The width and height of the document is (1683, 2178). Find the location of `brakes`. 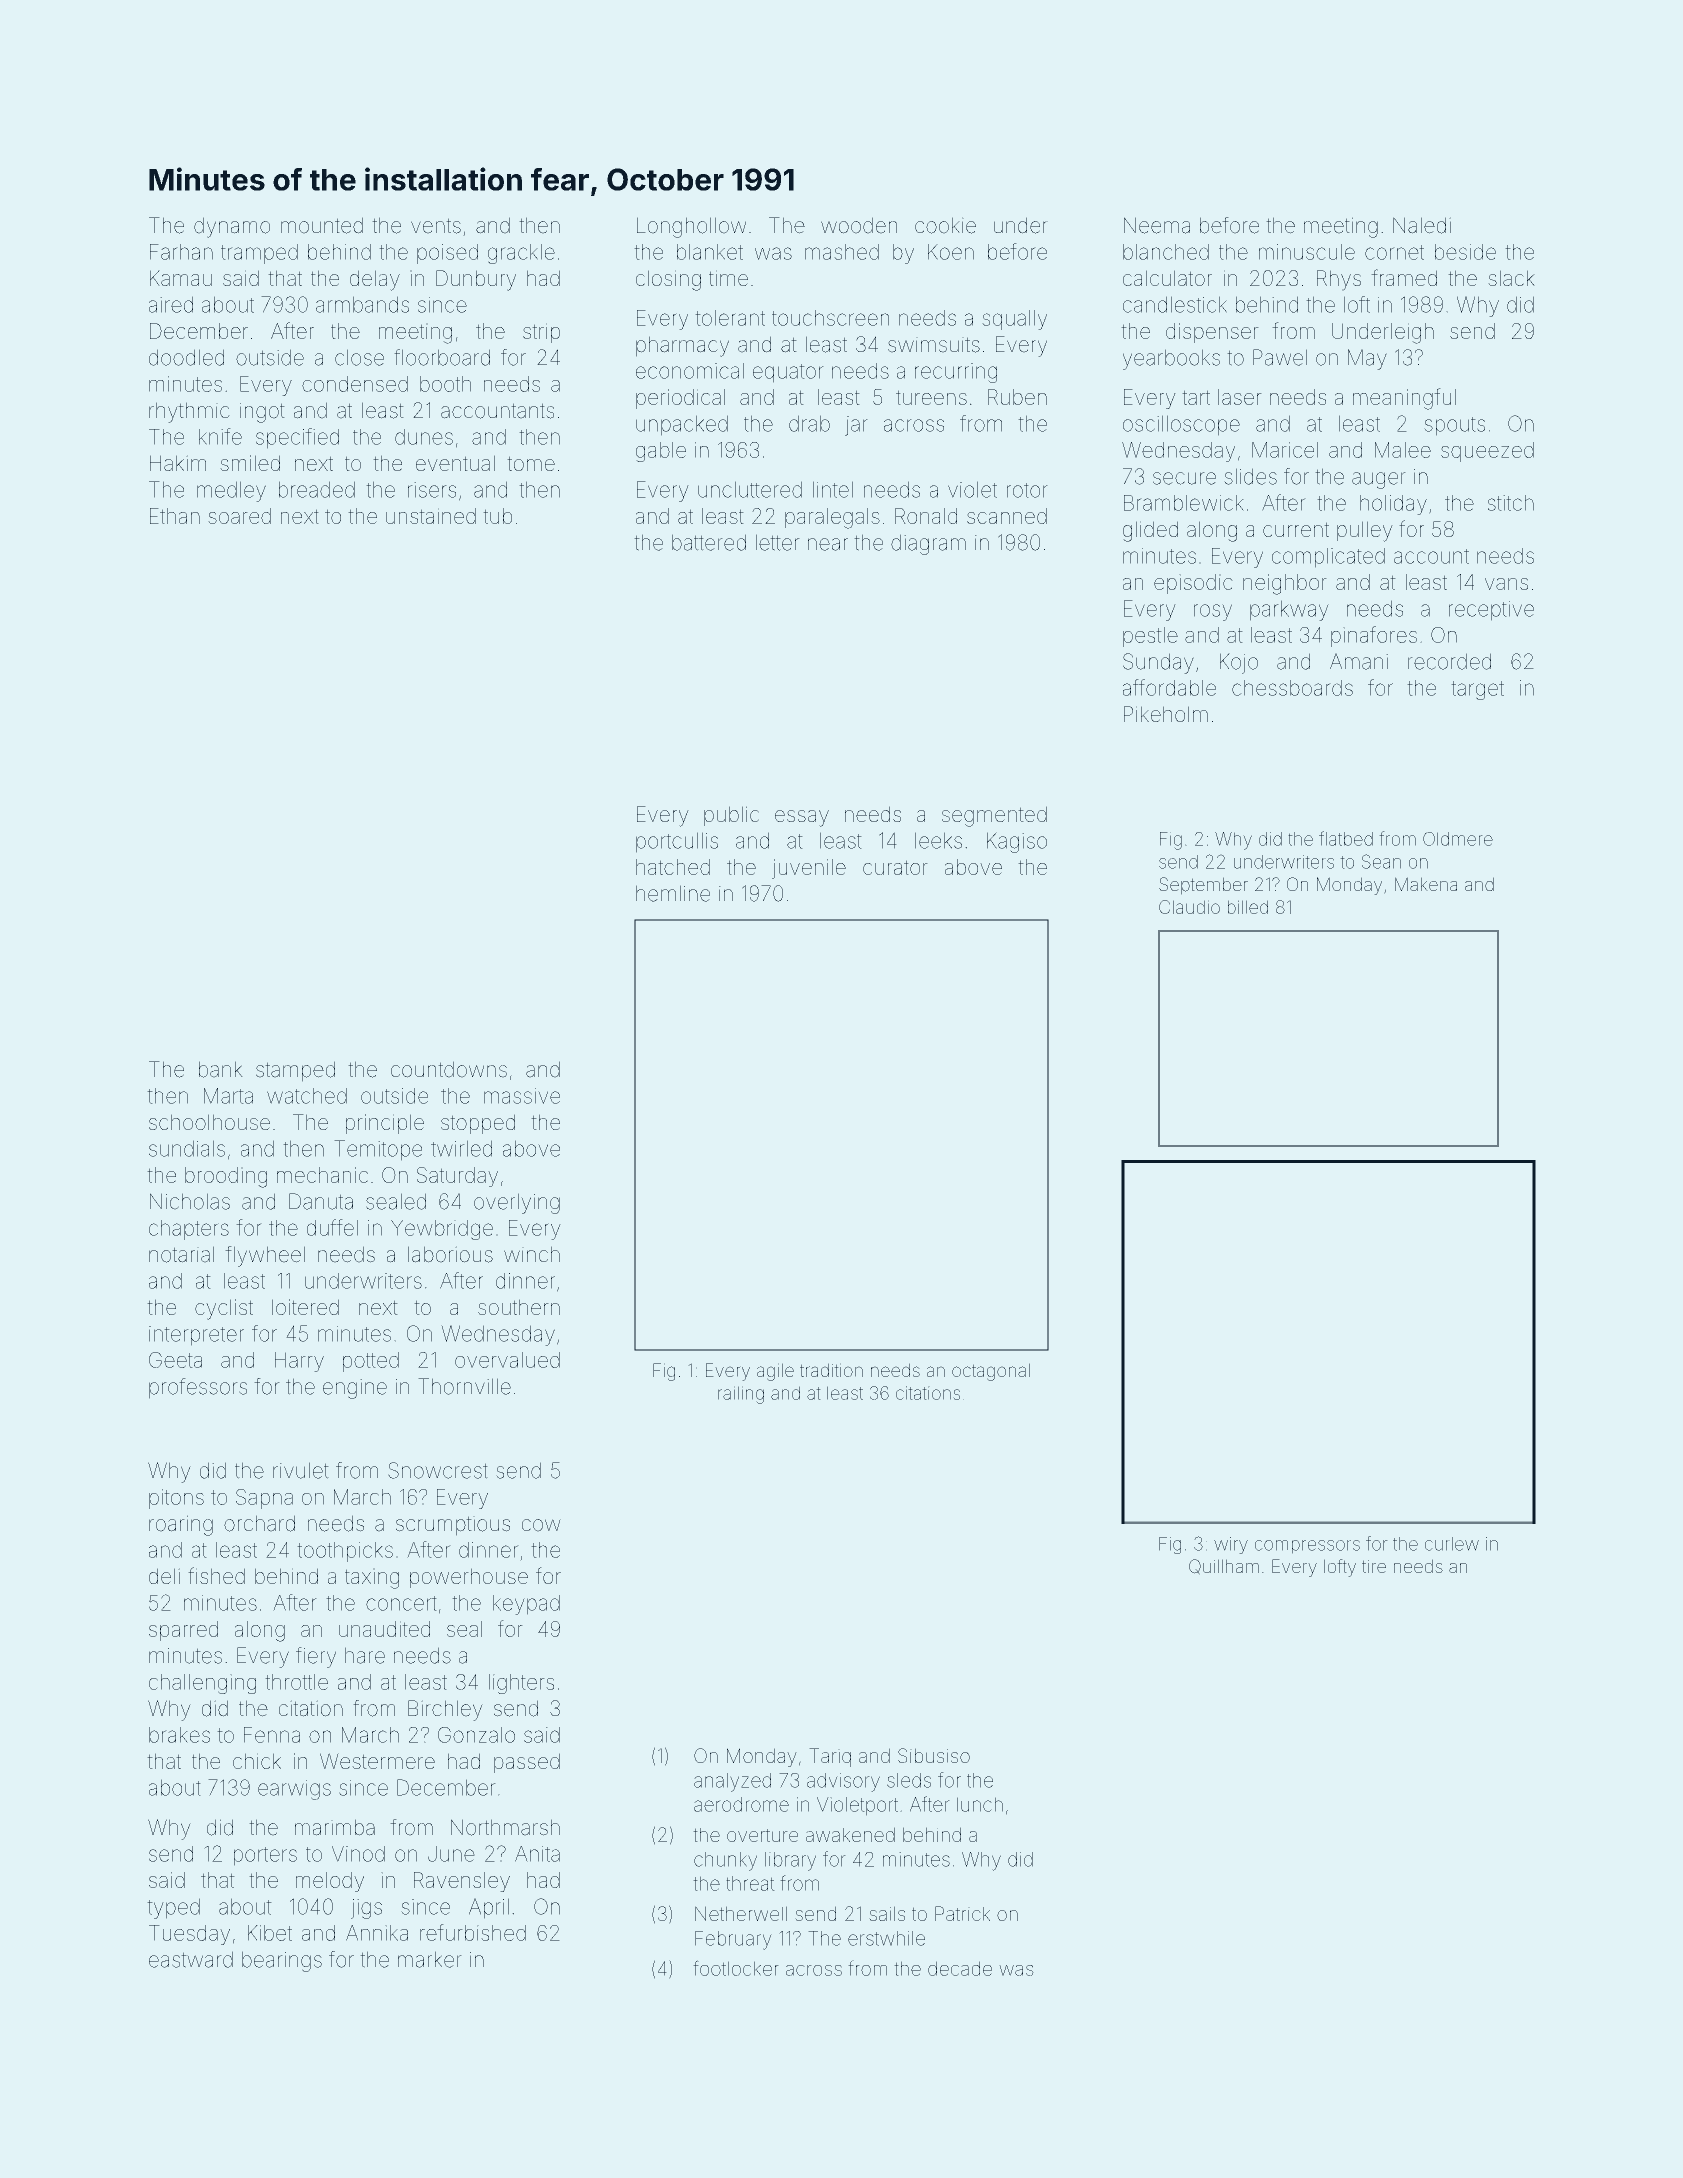

brakes is located at coordinates (179, 1735).
